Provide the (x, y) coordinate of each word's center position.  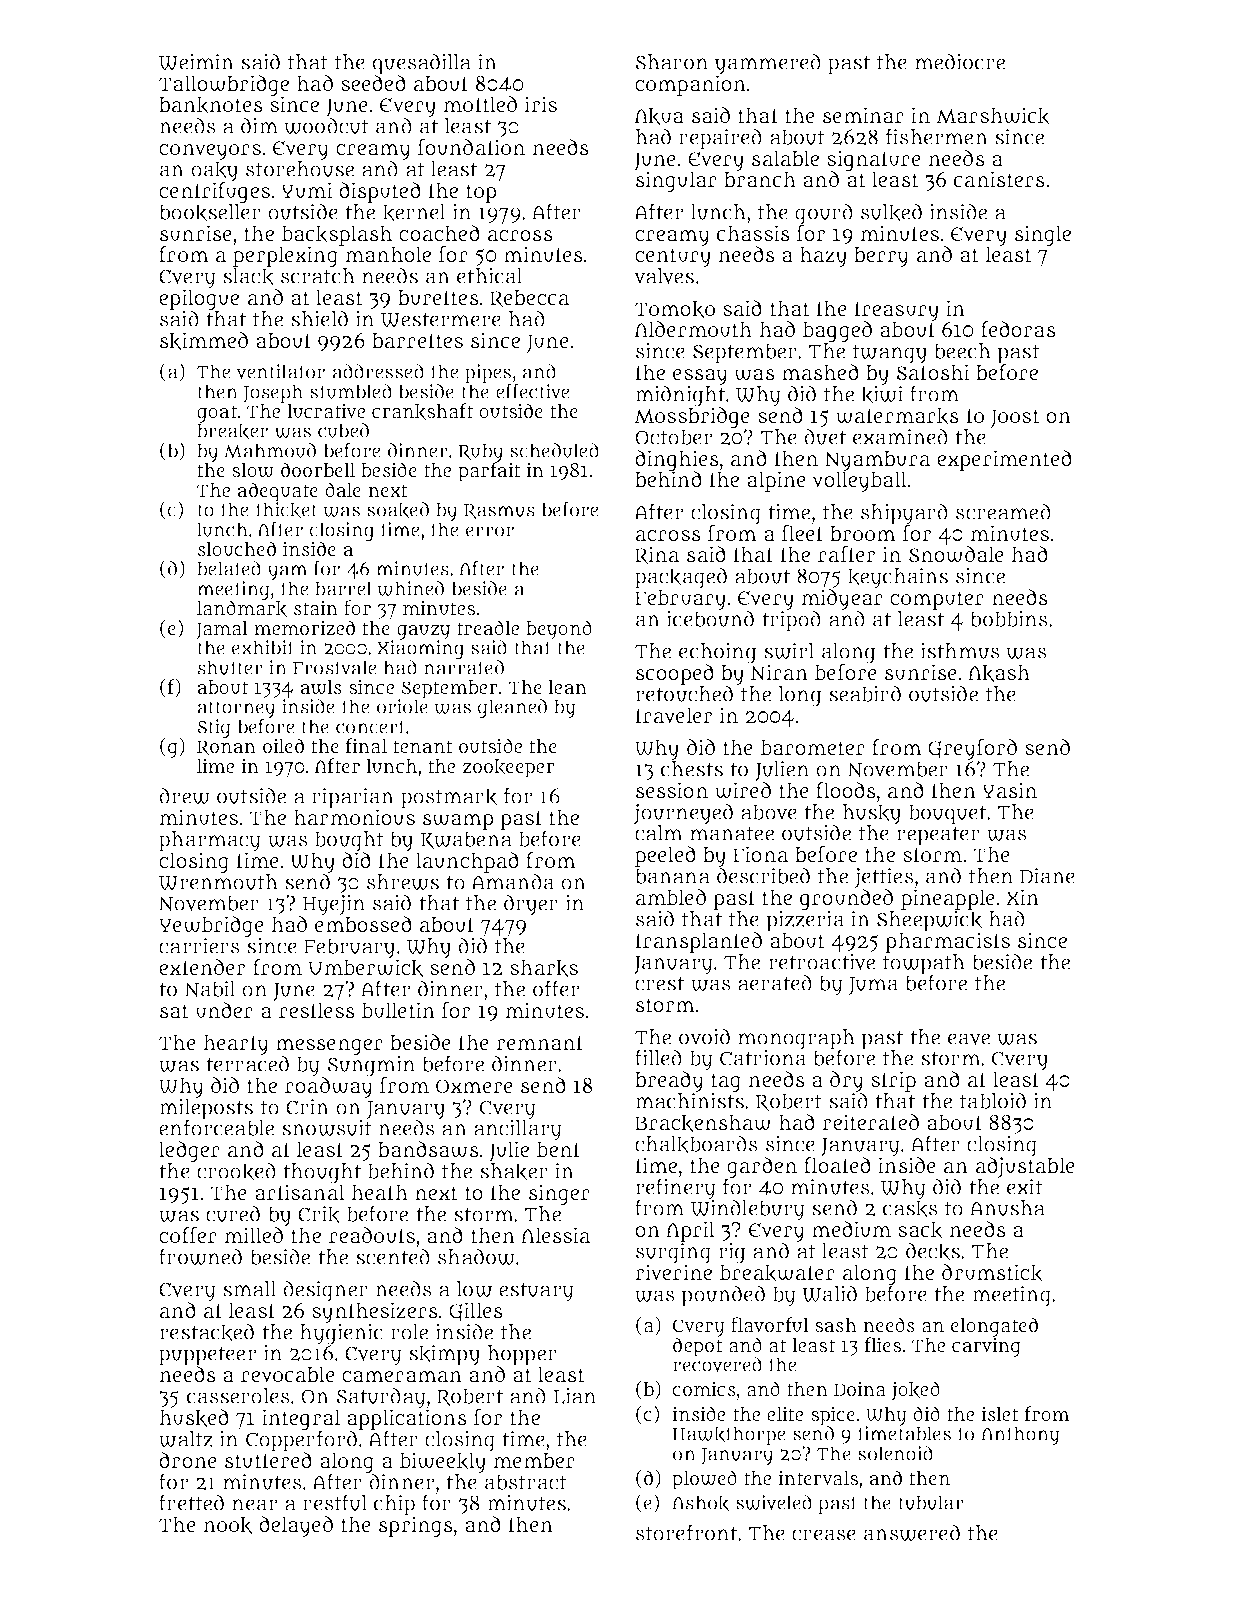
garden (762, 1167)
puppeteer (207, 1356)
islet (1000, 1413)
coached (439, 233)
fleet (802, 533)
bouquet (947, 814)
